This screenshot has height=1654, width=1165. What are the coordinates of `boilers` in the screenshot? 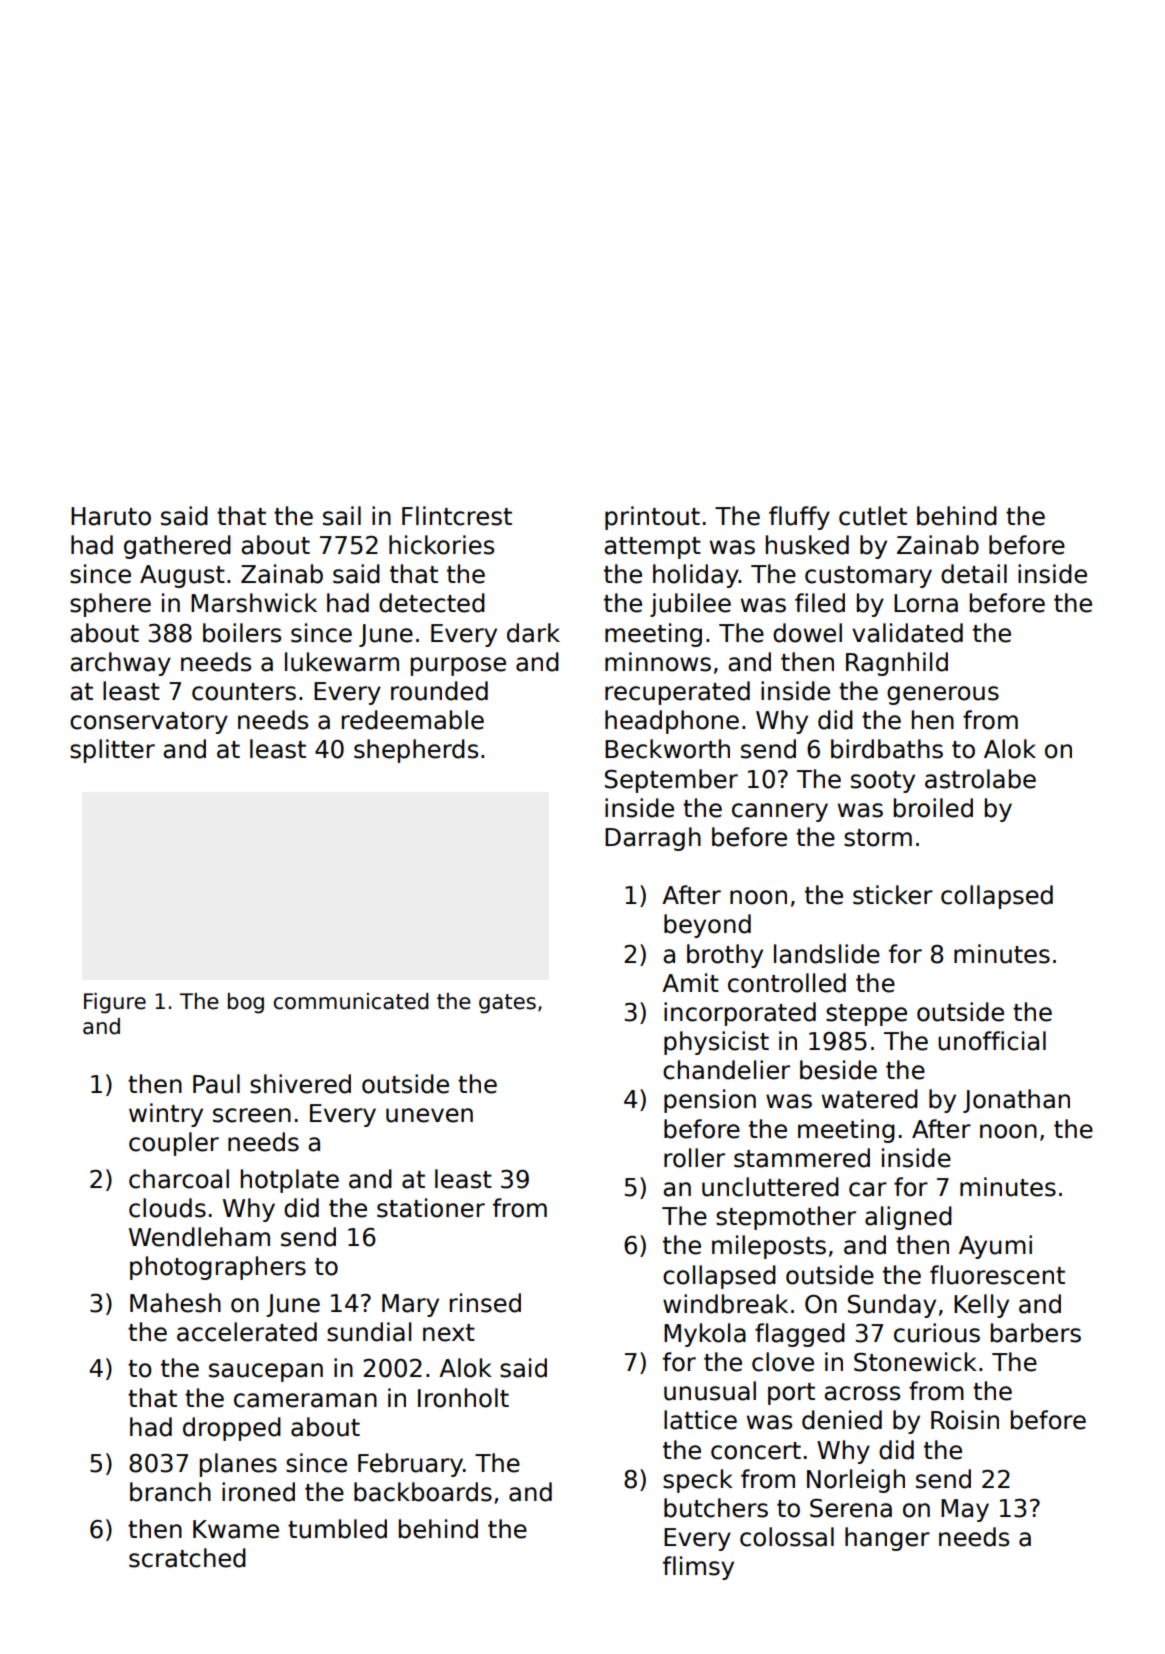 It's located at (242, 633).
